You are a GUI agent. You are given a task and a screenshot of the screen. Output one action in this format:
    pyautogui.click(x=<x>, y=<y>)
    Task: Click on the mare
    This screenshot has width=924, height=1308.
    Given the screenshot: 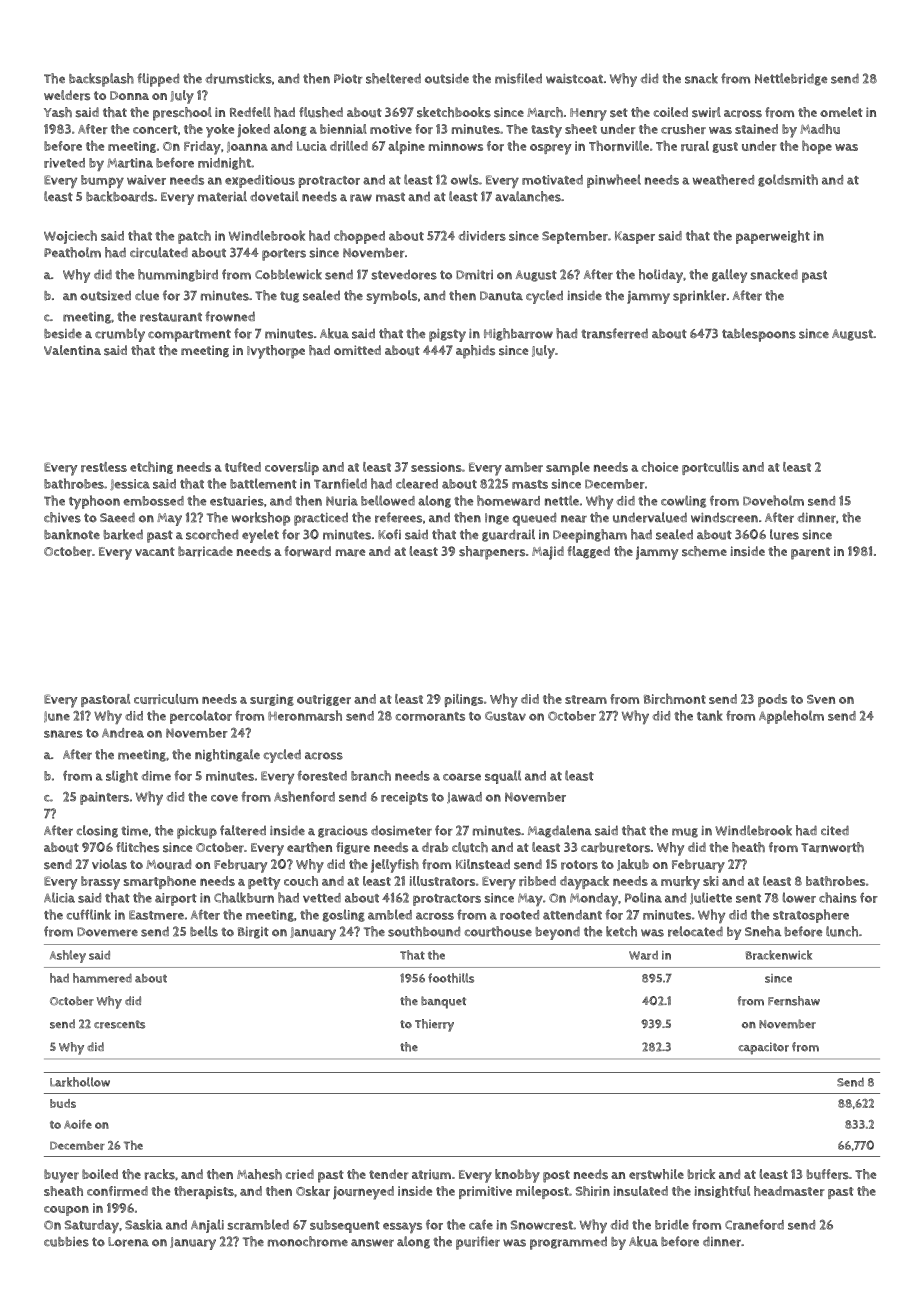 What is the action you would take?
    pyautogui.click(x=350, y=553)
